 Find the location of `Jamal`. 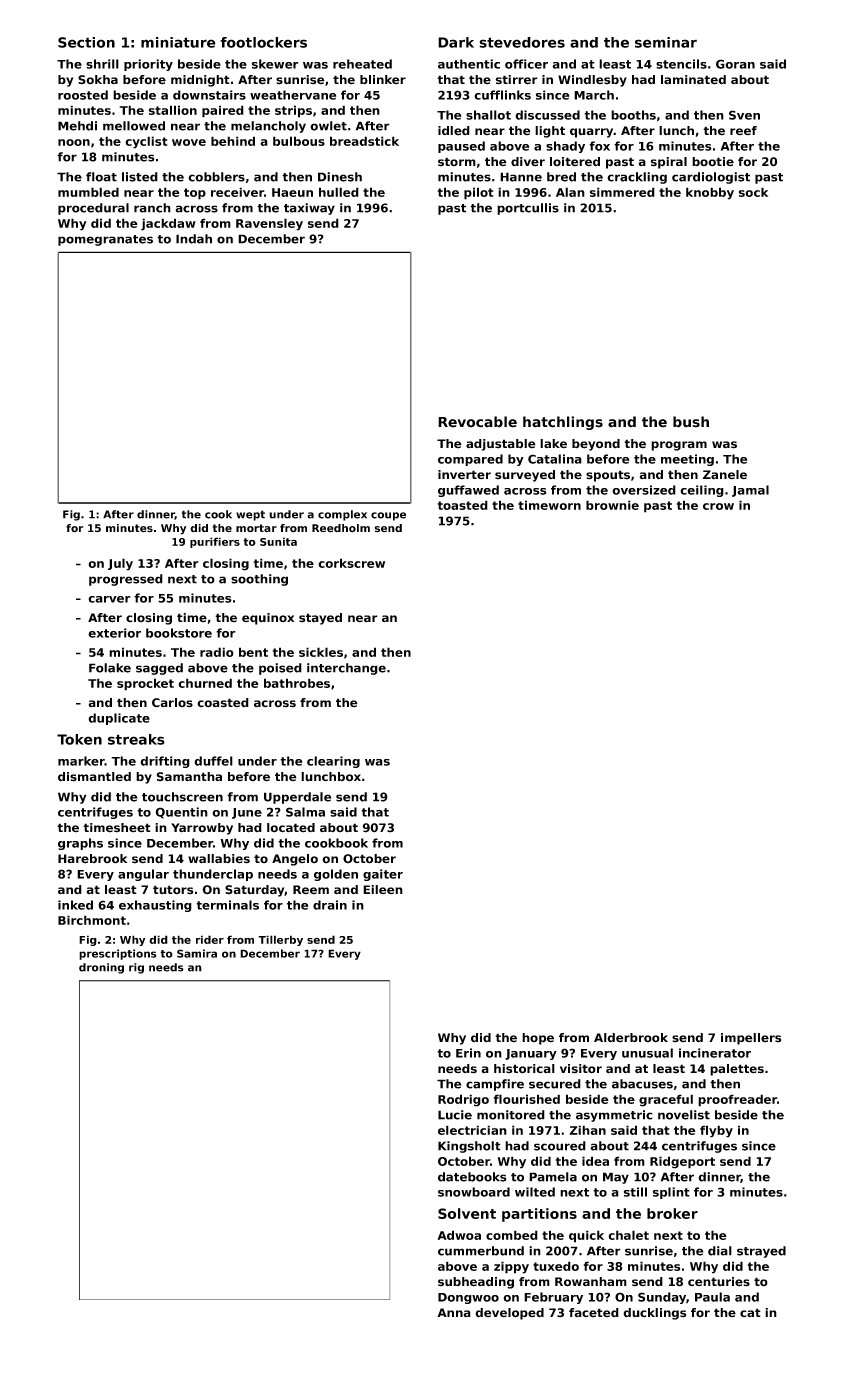

Jamal is located at coordinates (750, 491).
